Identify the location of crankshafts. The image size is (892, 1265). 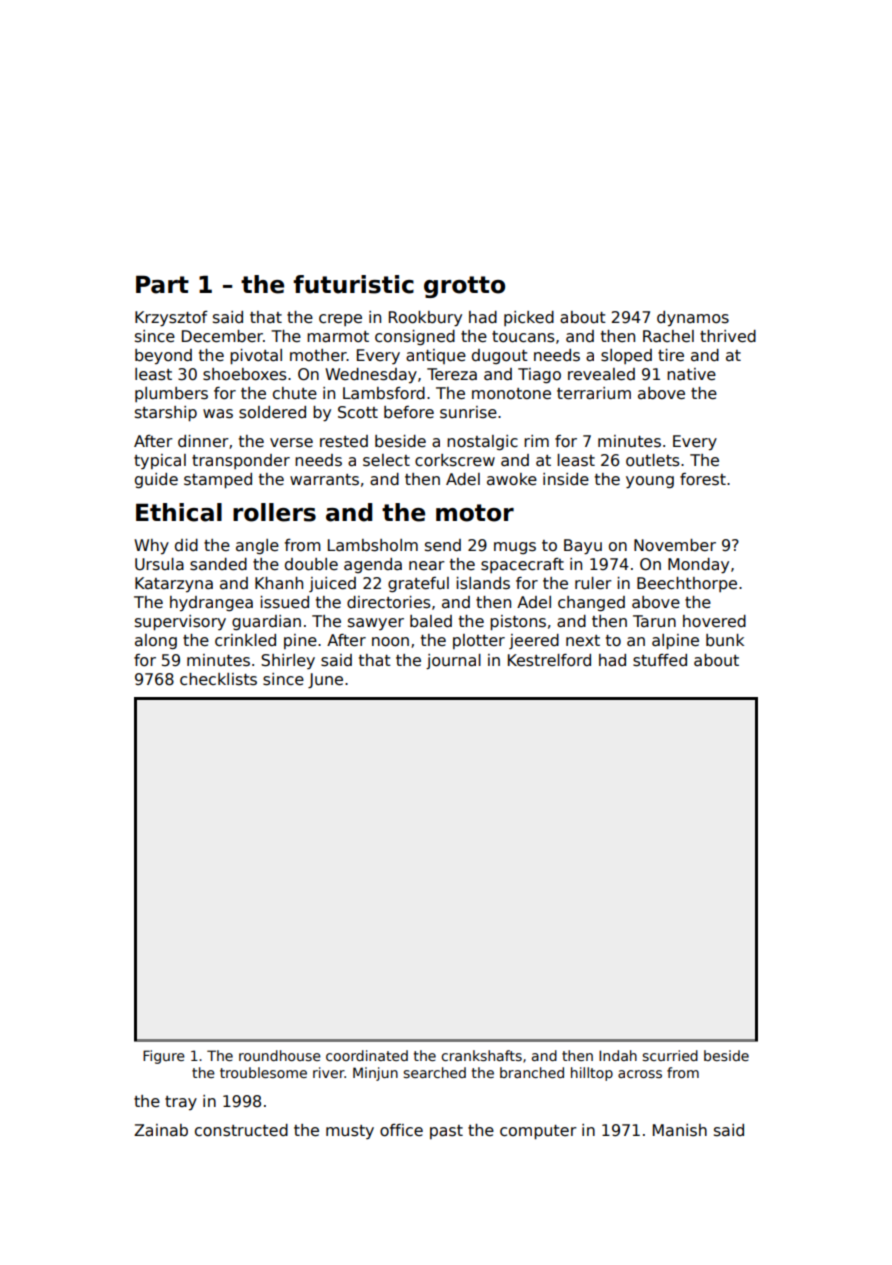
(481, 1055).
